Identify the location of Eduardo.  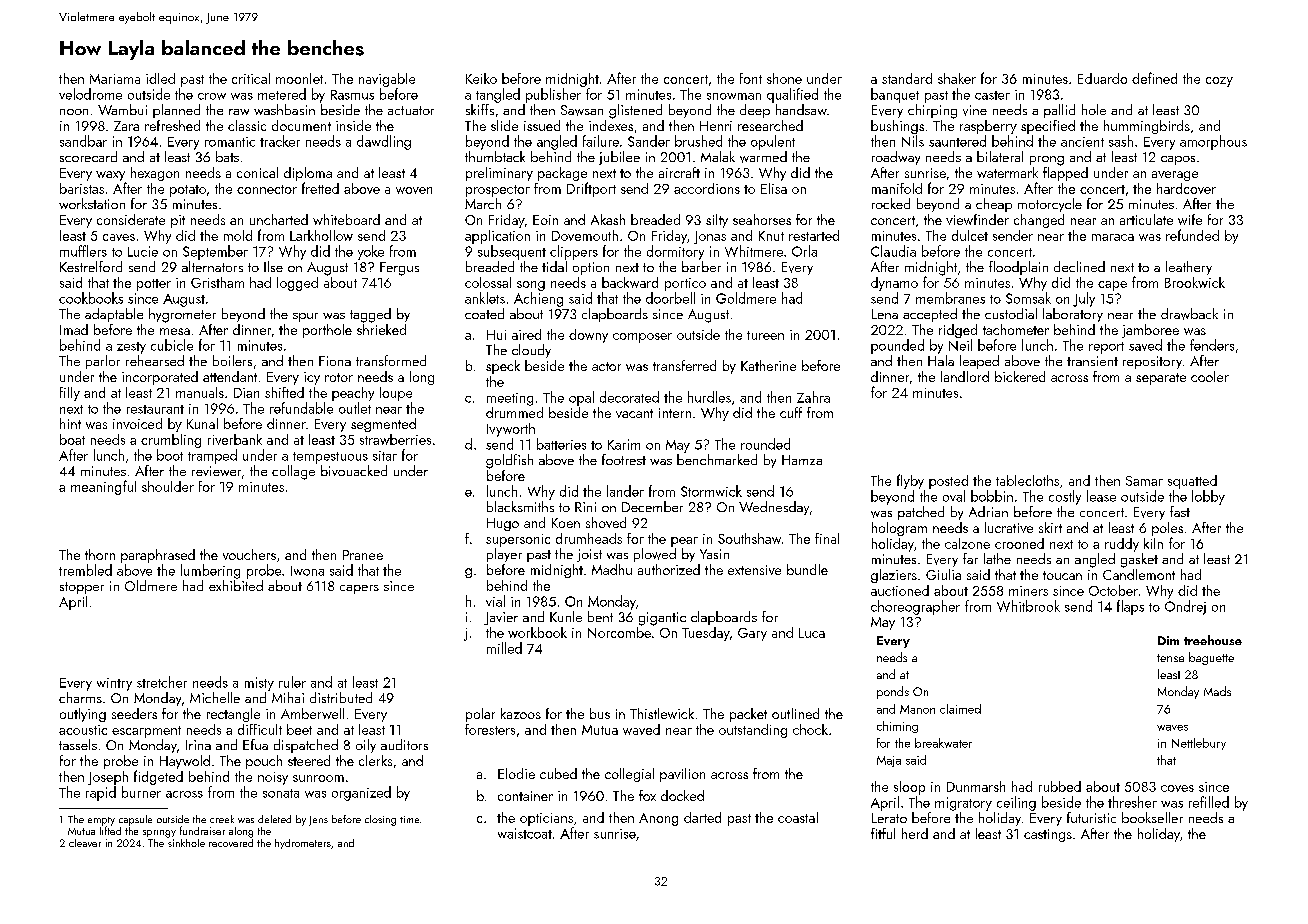
(1102, 78).
